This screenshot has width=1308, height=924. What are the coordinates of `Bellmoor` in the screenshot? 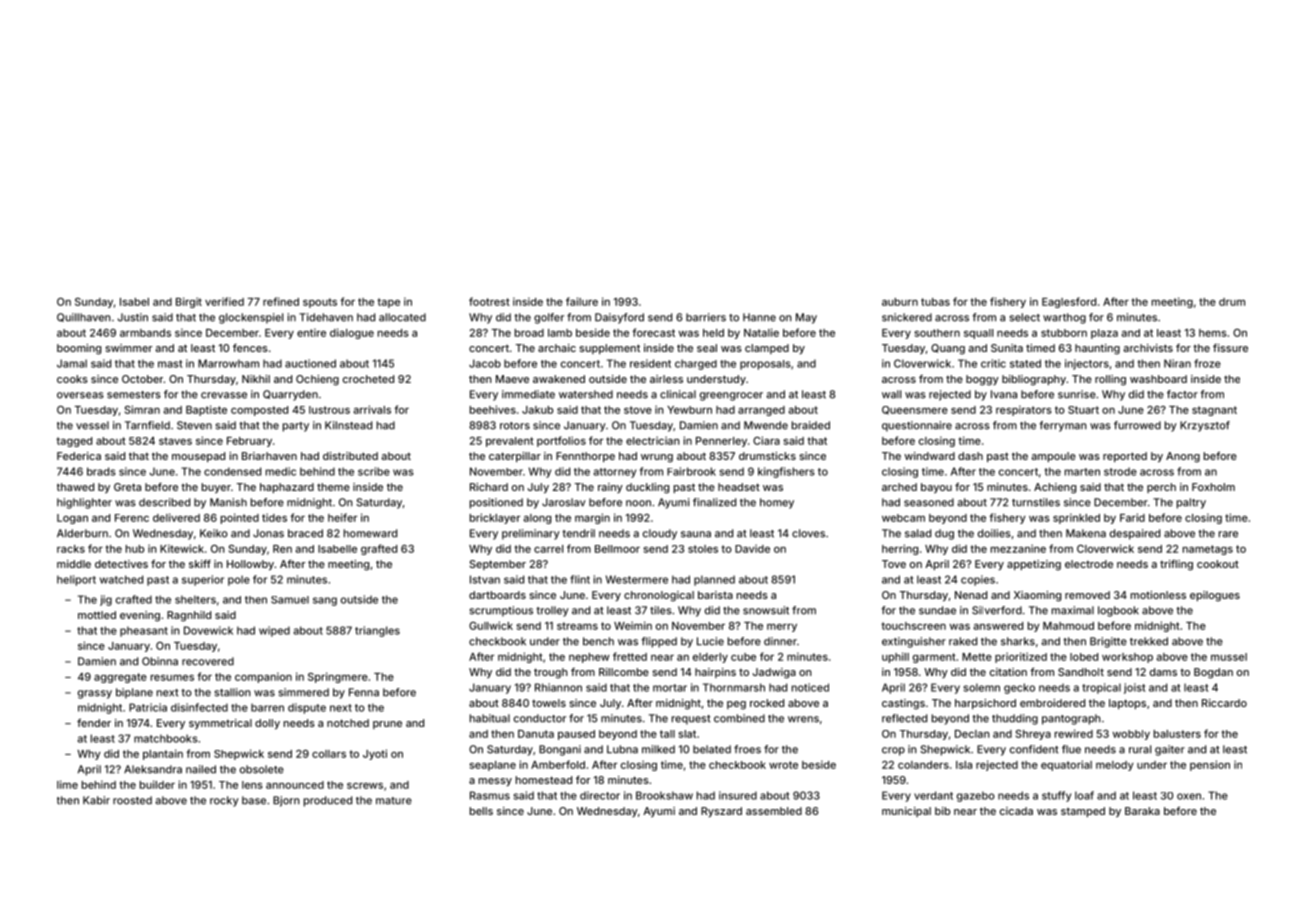 It's located at (617, 549).
